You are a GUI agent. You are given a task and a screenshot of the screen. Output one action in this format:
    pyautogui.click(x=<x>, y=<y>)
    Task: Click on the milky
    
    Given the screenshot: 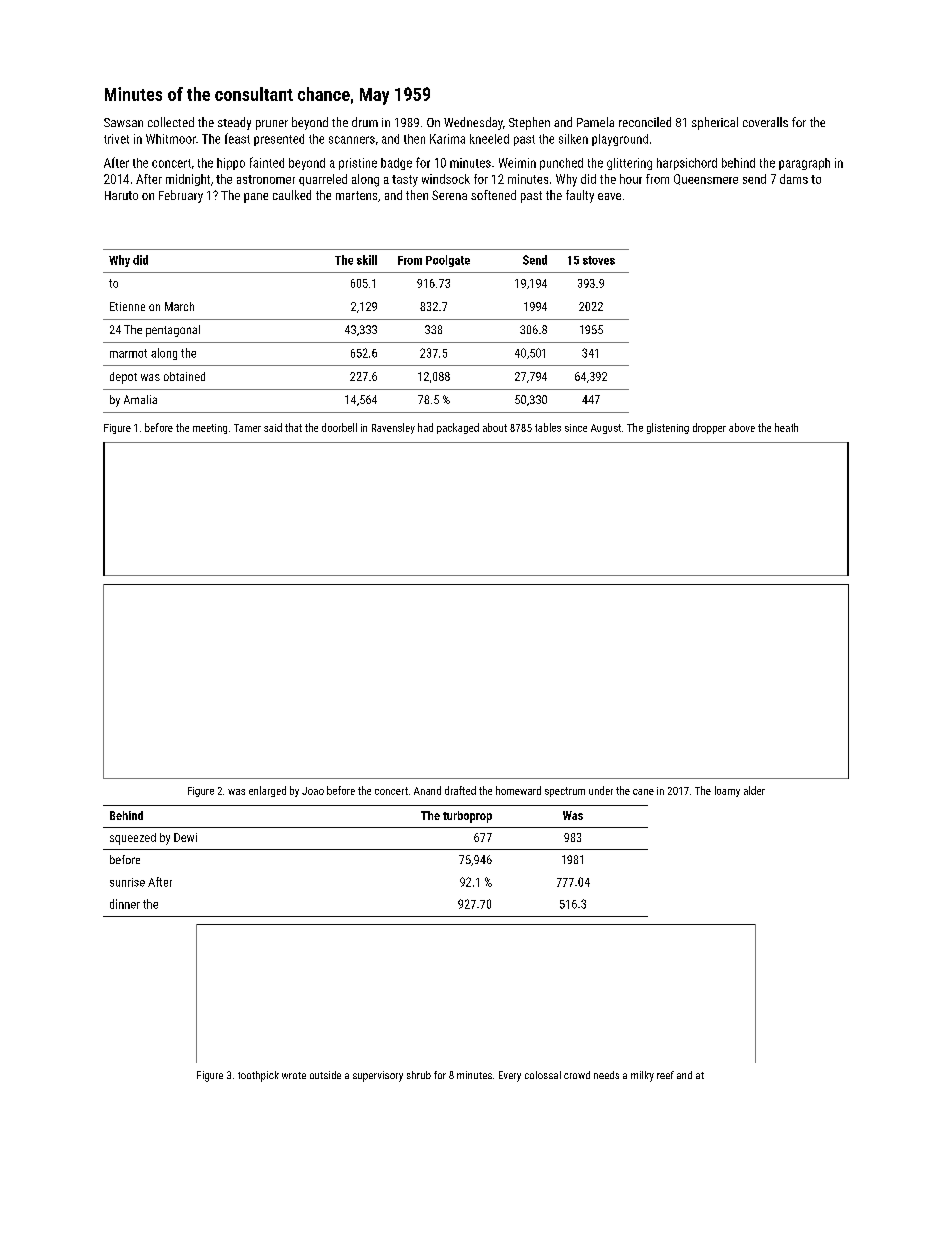 What is the action you would take?
    pyautogui.click(x=642, y=1076)
